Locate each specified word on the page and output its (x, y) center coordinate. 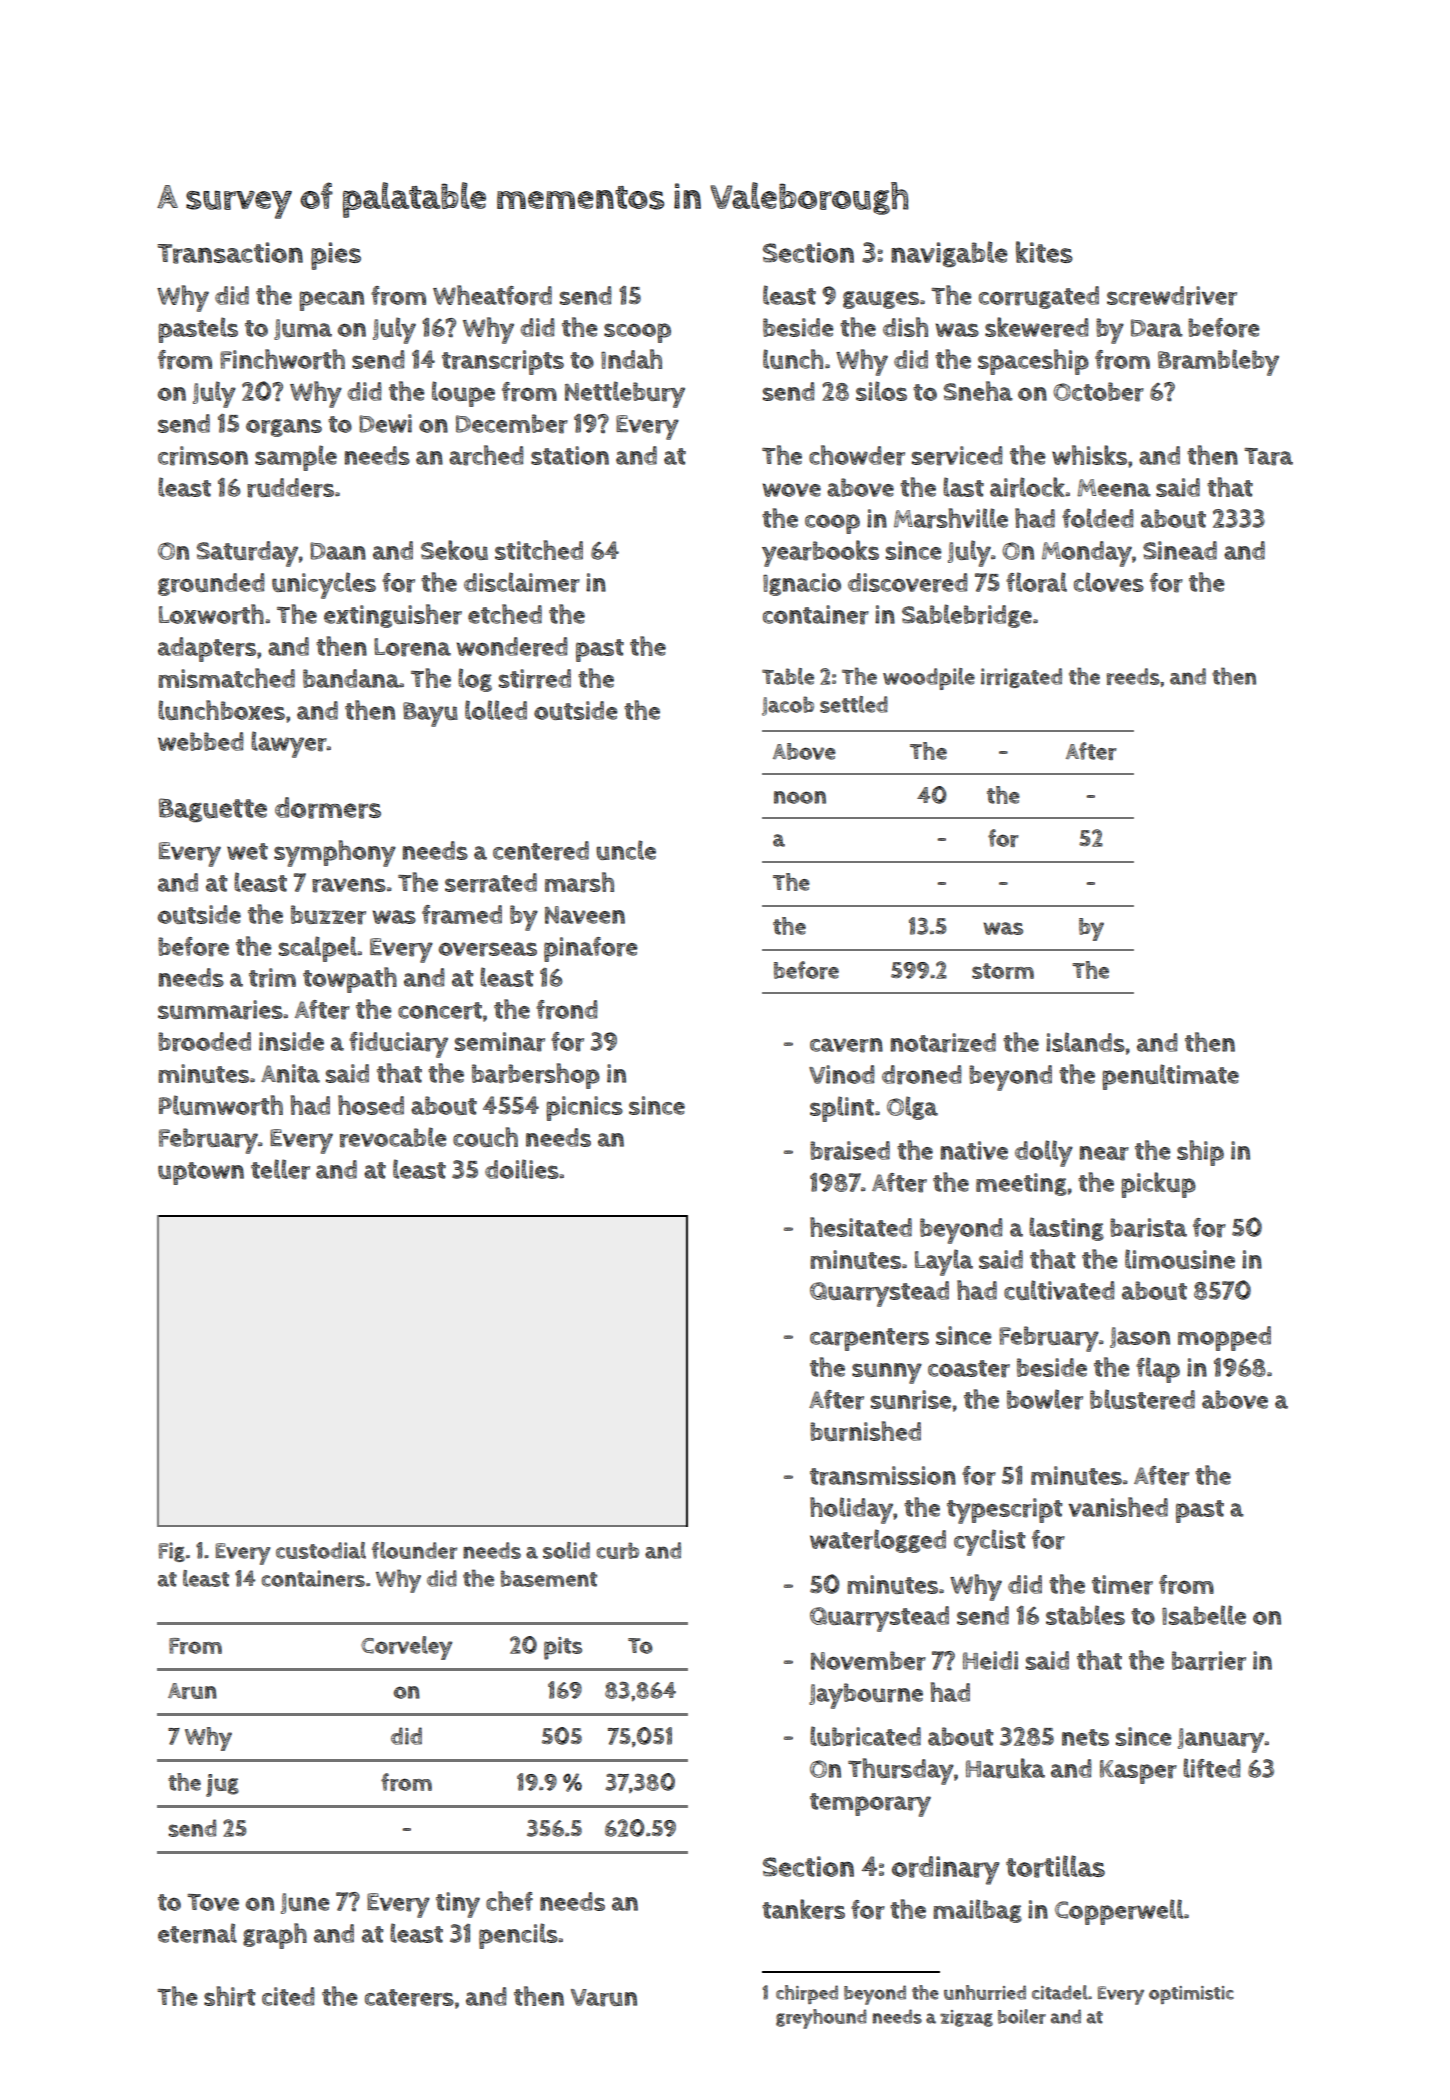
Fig (171, 1552)
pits (563, 1648)
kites (1044, 252)
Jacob (788, 706)
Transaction (230, 253)
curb (617, 1550)
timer (1122, 1585)
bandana (351, 678)
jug (222, 1785)
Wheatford (492, 295)
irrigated (1021, 678)
